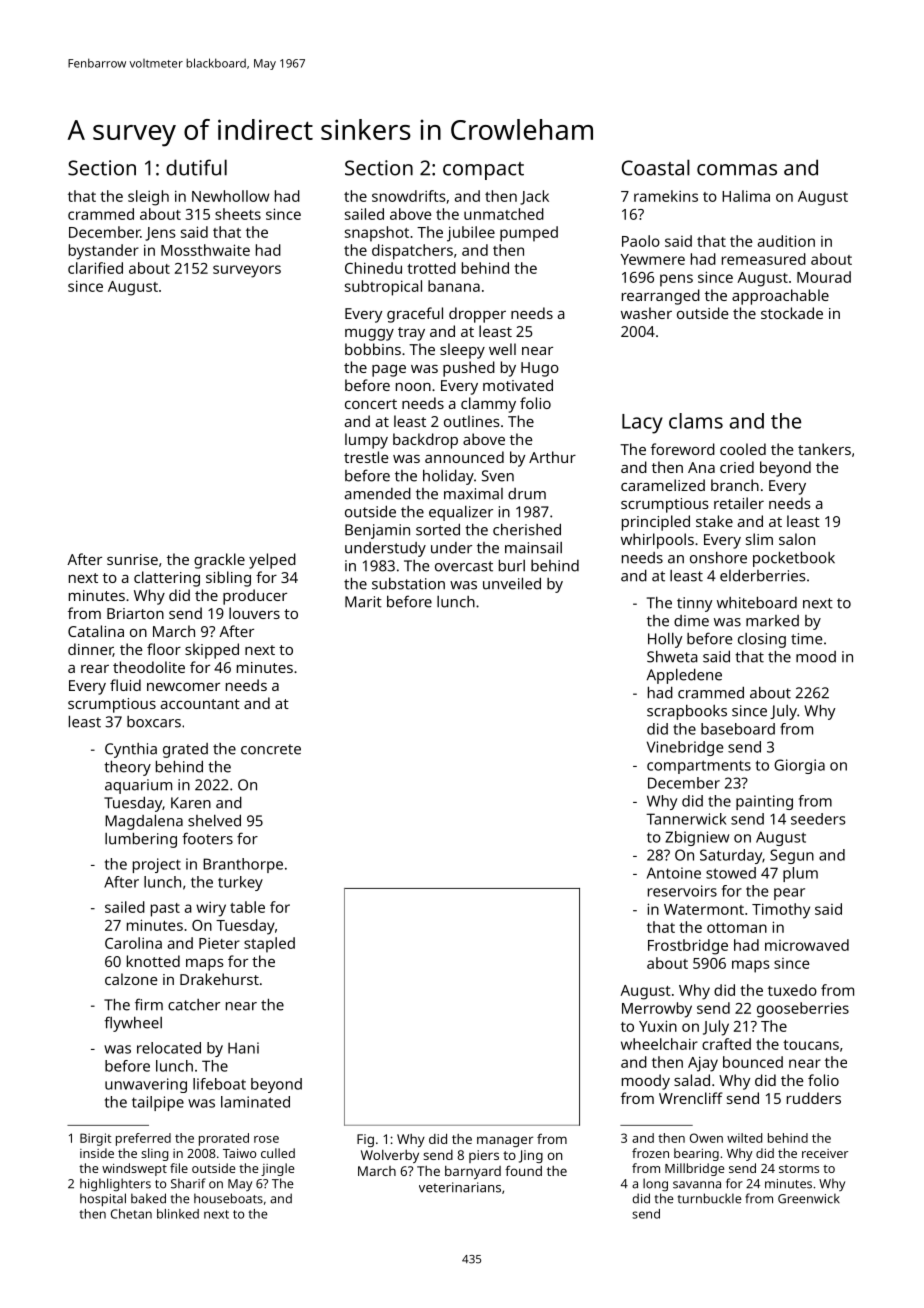 The image size is (924, 1308). I want to click on Fig, so click(365, 1140).
